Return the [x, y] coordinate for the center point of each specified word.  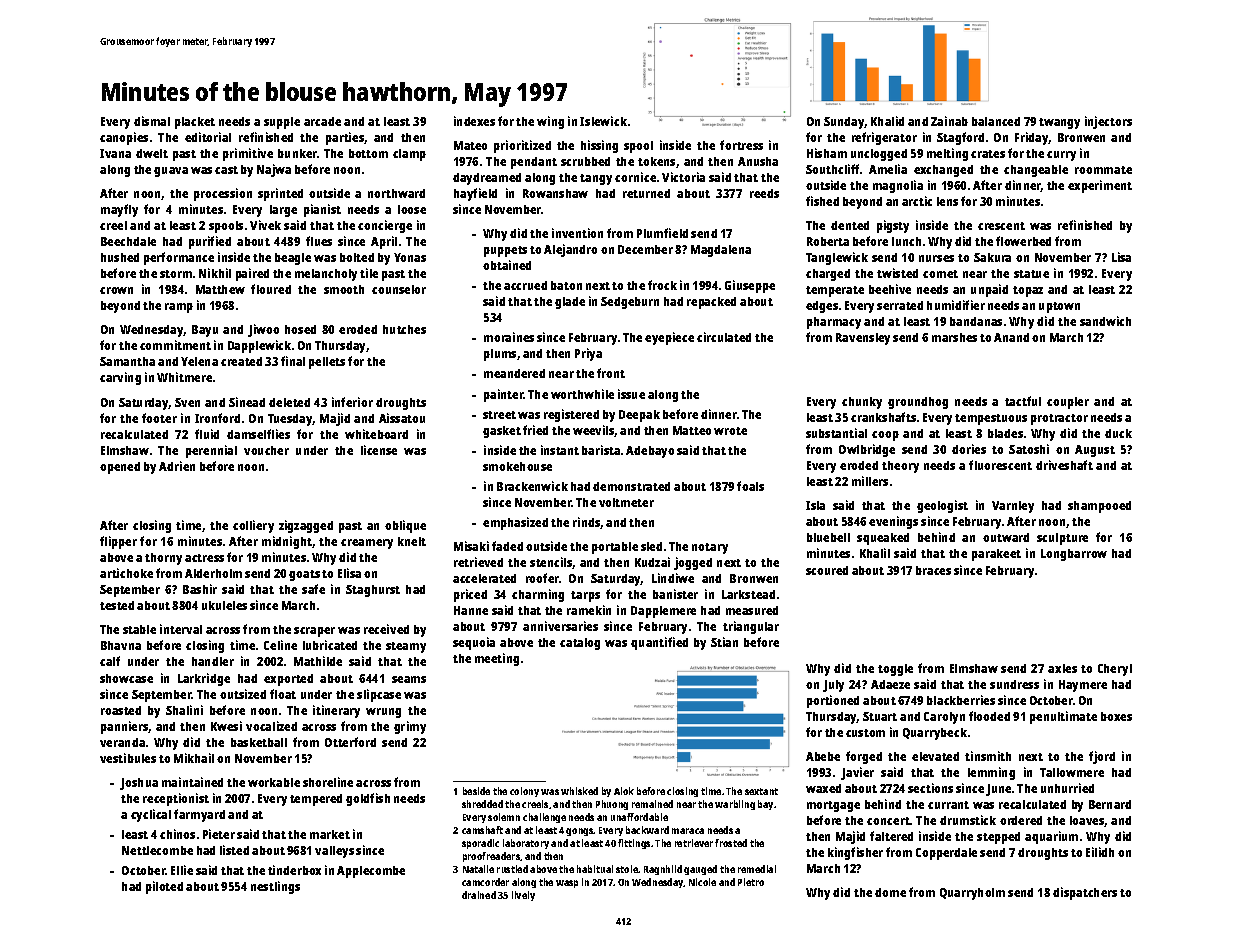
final [293, 361]
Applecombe [371, 872]
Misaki [471, 546]
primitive [248, 154]
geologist [942, 506]
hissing [599, 146]
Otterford [350, 742]
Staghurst [373, 591]
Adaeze [890, 684]
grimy [410, 727]
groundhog [918, 403]
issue [631, 394]
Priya [588, 354]
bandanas [976, 321]
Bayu [205, 331]
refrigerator [884, 138]
